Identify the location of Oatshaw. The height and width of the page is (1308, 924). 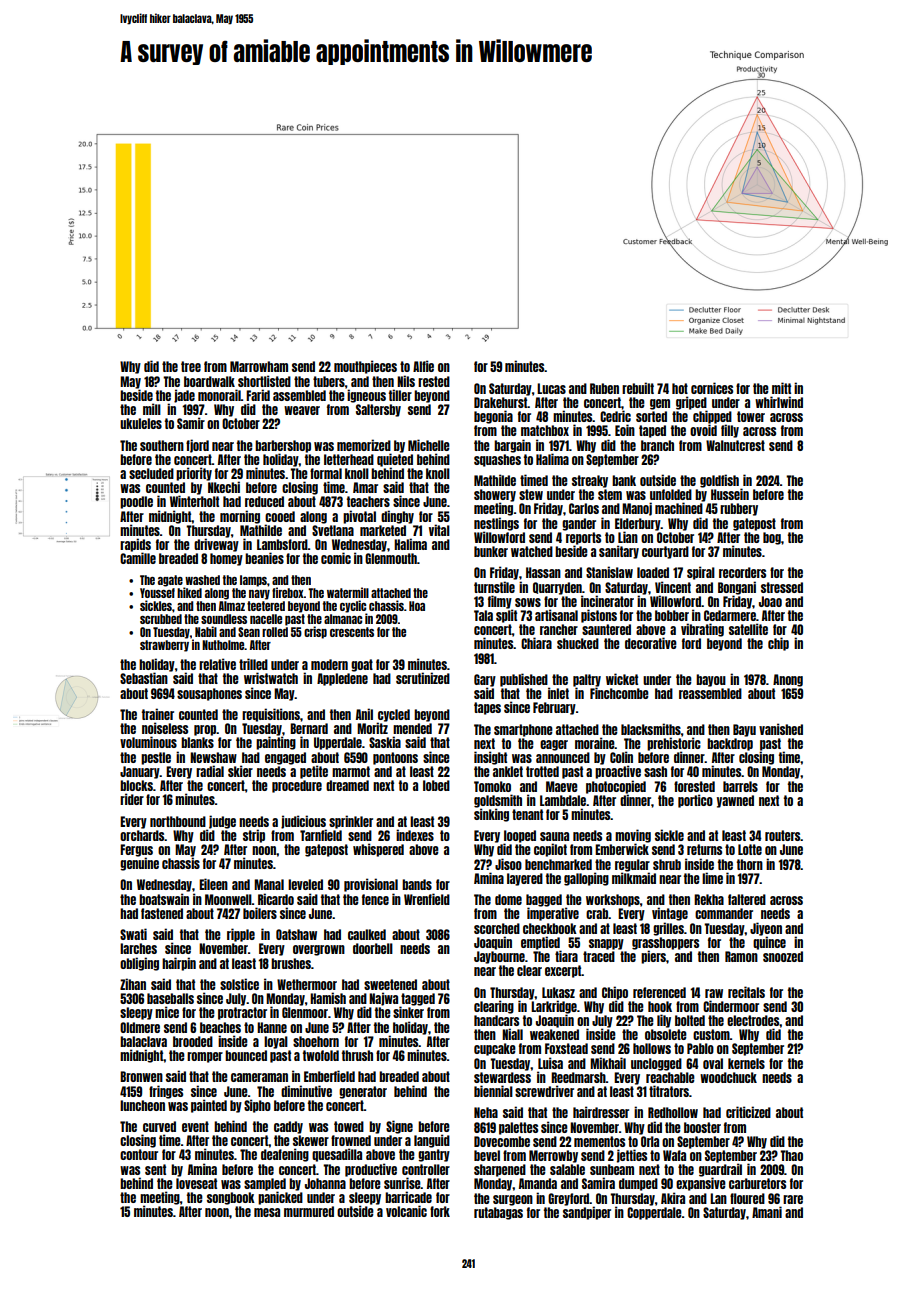
(296, 934).
